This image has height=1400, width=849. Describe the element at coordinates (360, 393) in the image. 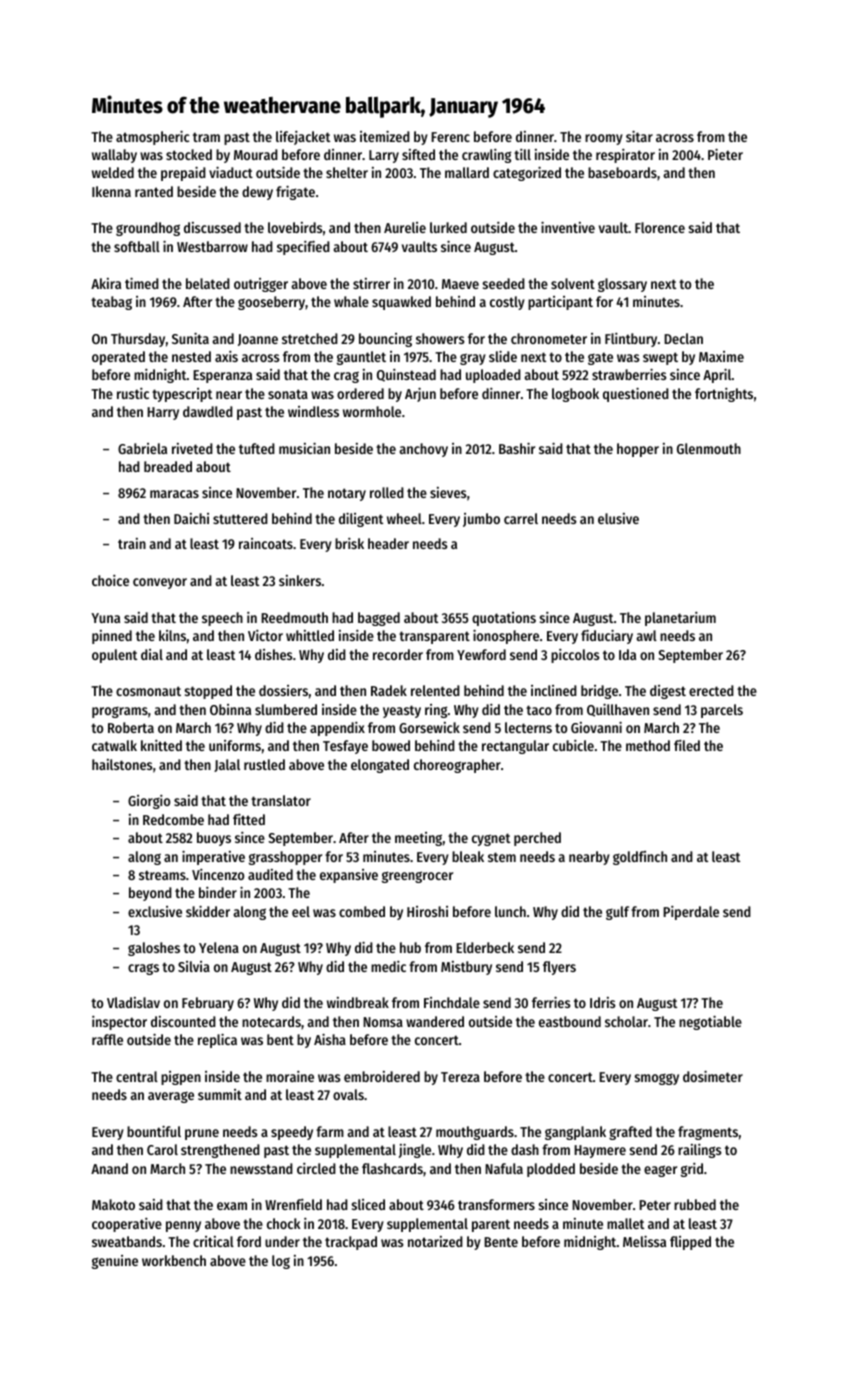

I see `ordered` at that location.
